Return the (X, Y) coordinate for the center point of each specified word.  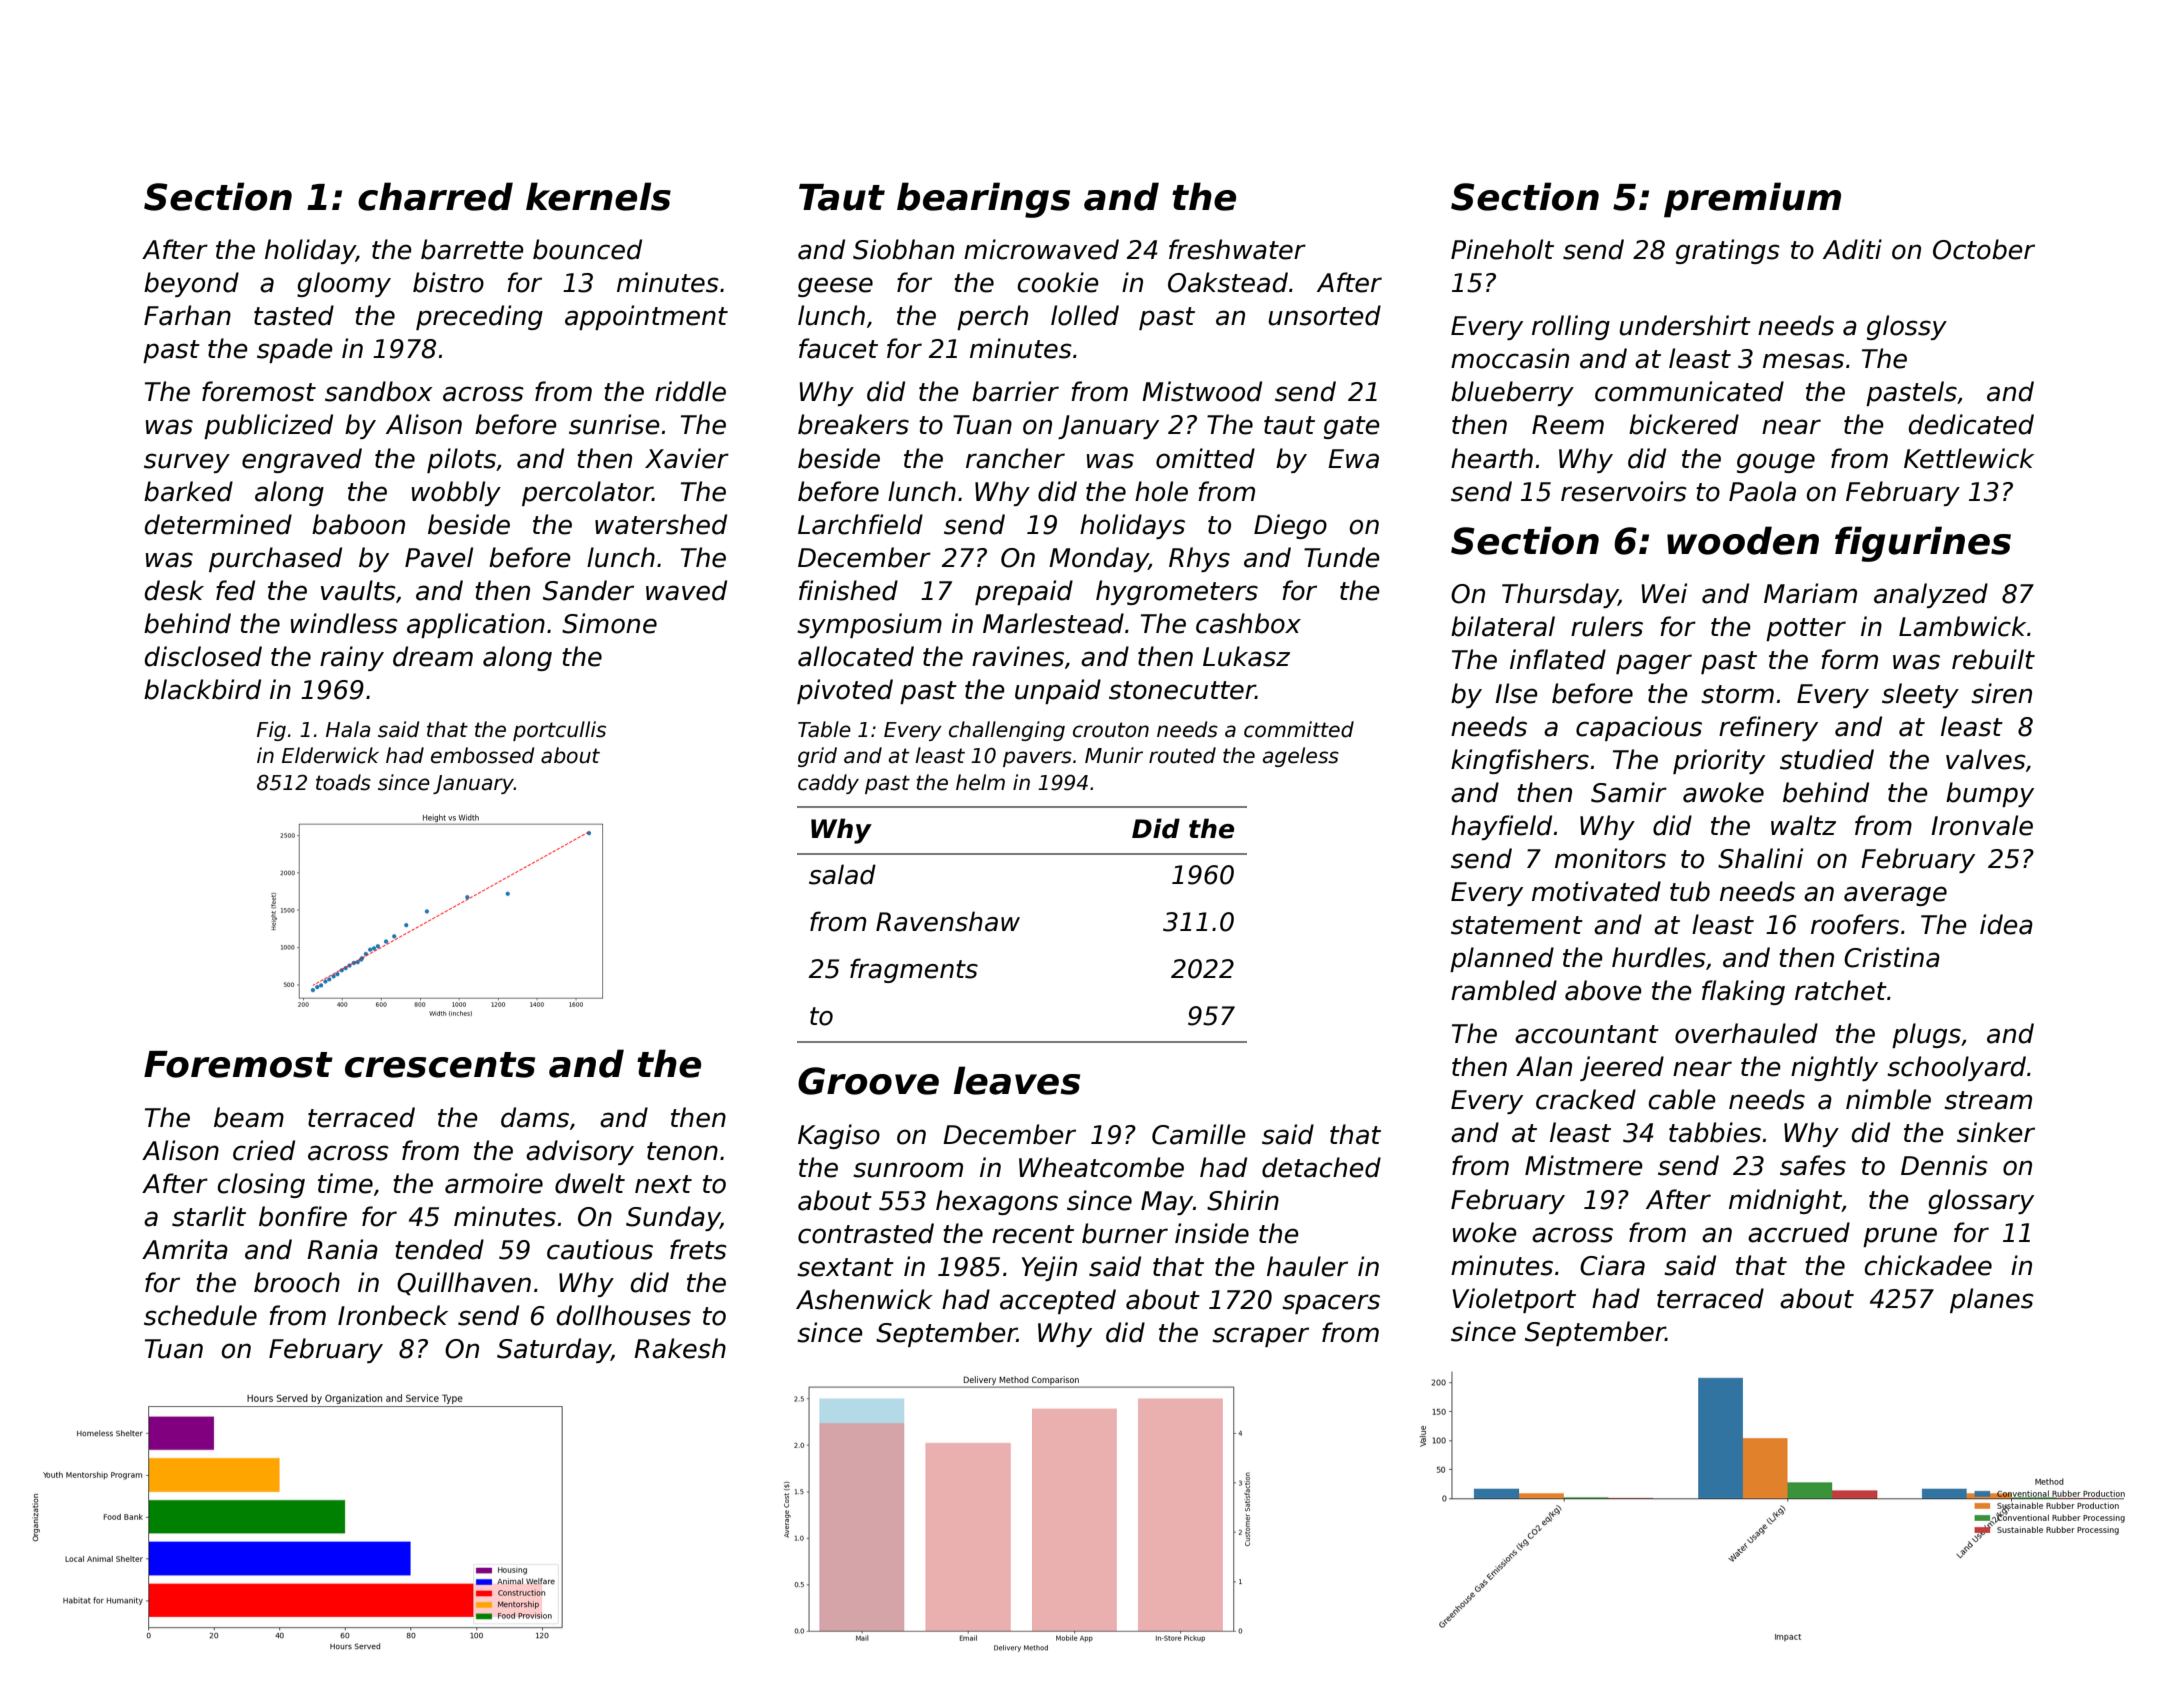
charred (435, 196)
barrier (1015, 391)
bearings (983, 200)
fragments (914, 970)
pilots (461, 460)
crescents (440, 1065)
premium (1752, 200)
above (1603, 990)
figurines (1923, 544)
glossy (1907, 327)
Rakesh (680, 1348)
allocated (856, 656)
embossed (482, 755)
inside (1212, 1233)
